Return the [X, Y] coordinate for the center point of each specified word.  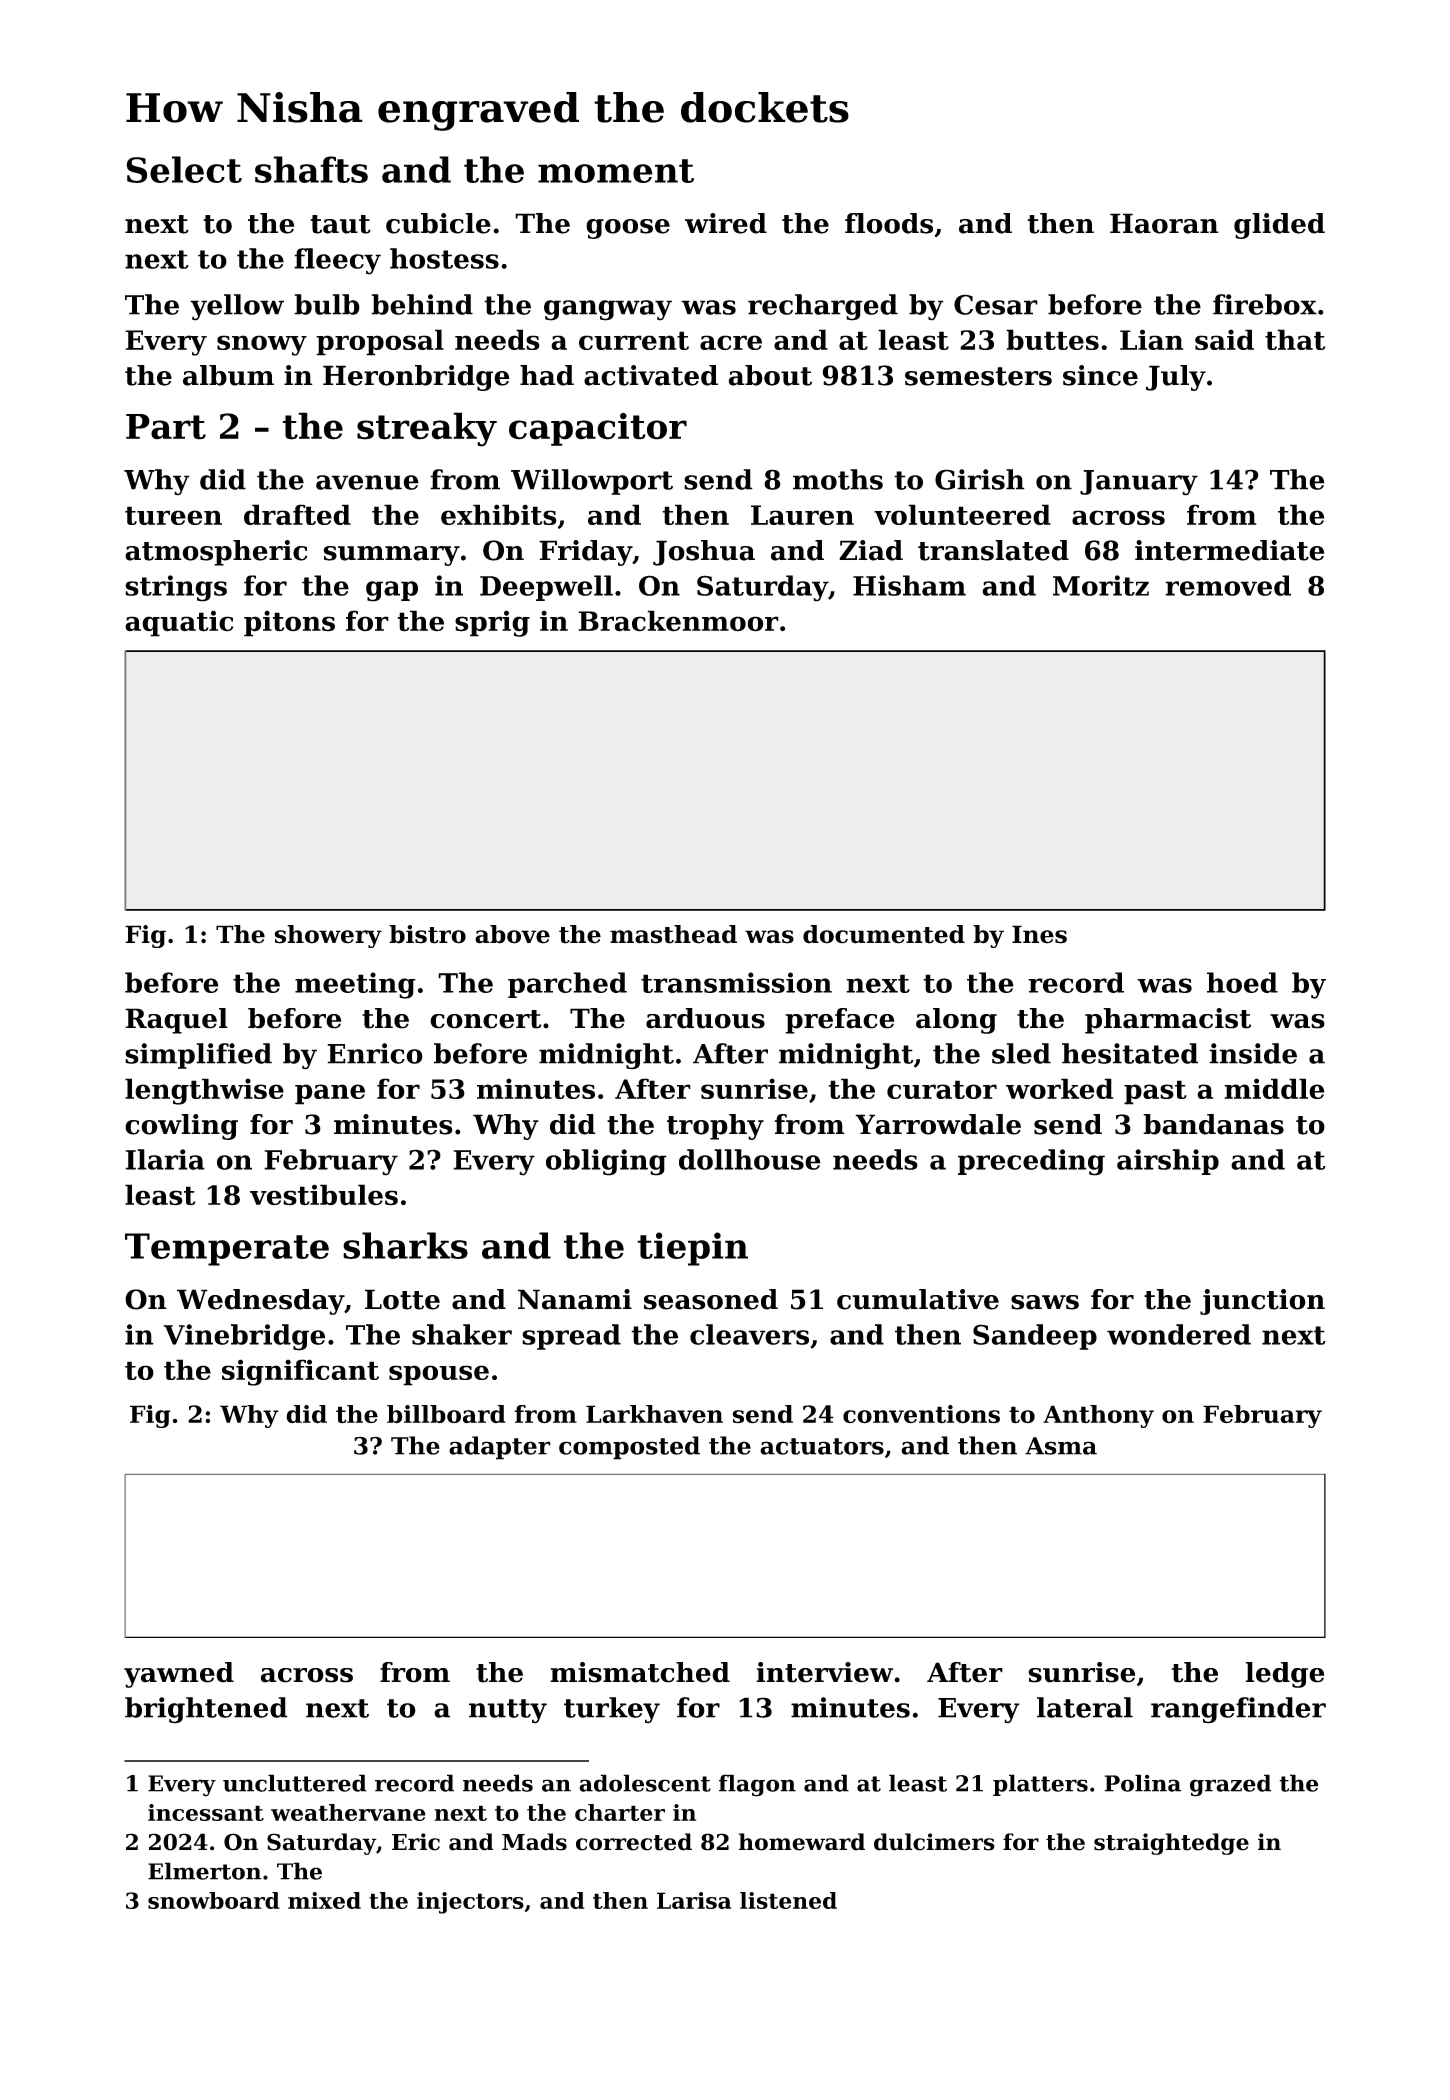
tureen [173, 515]
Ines [1039, 934]
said [1224, 339]
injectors [470, 1903]
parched [567, 985]
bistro [427, 934]
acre [731, 342]
